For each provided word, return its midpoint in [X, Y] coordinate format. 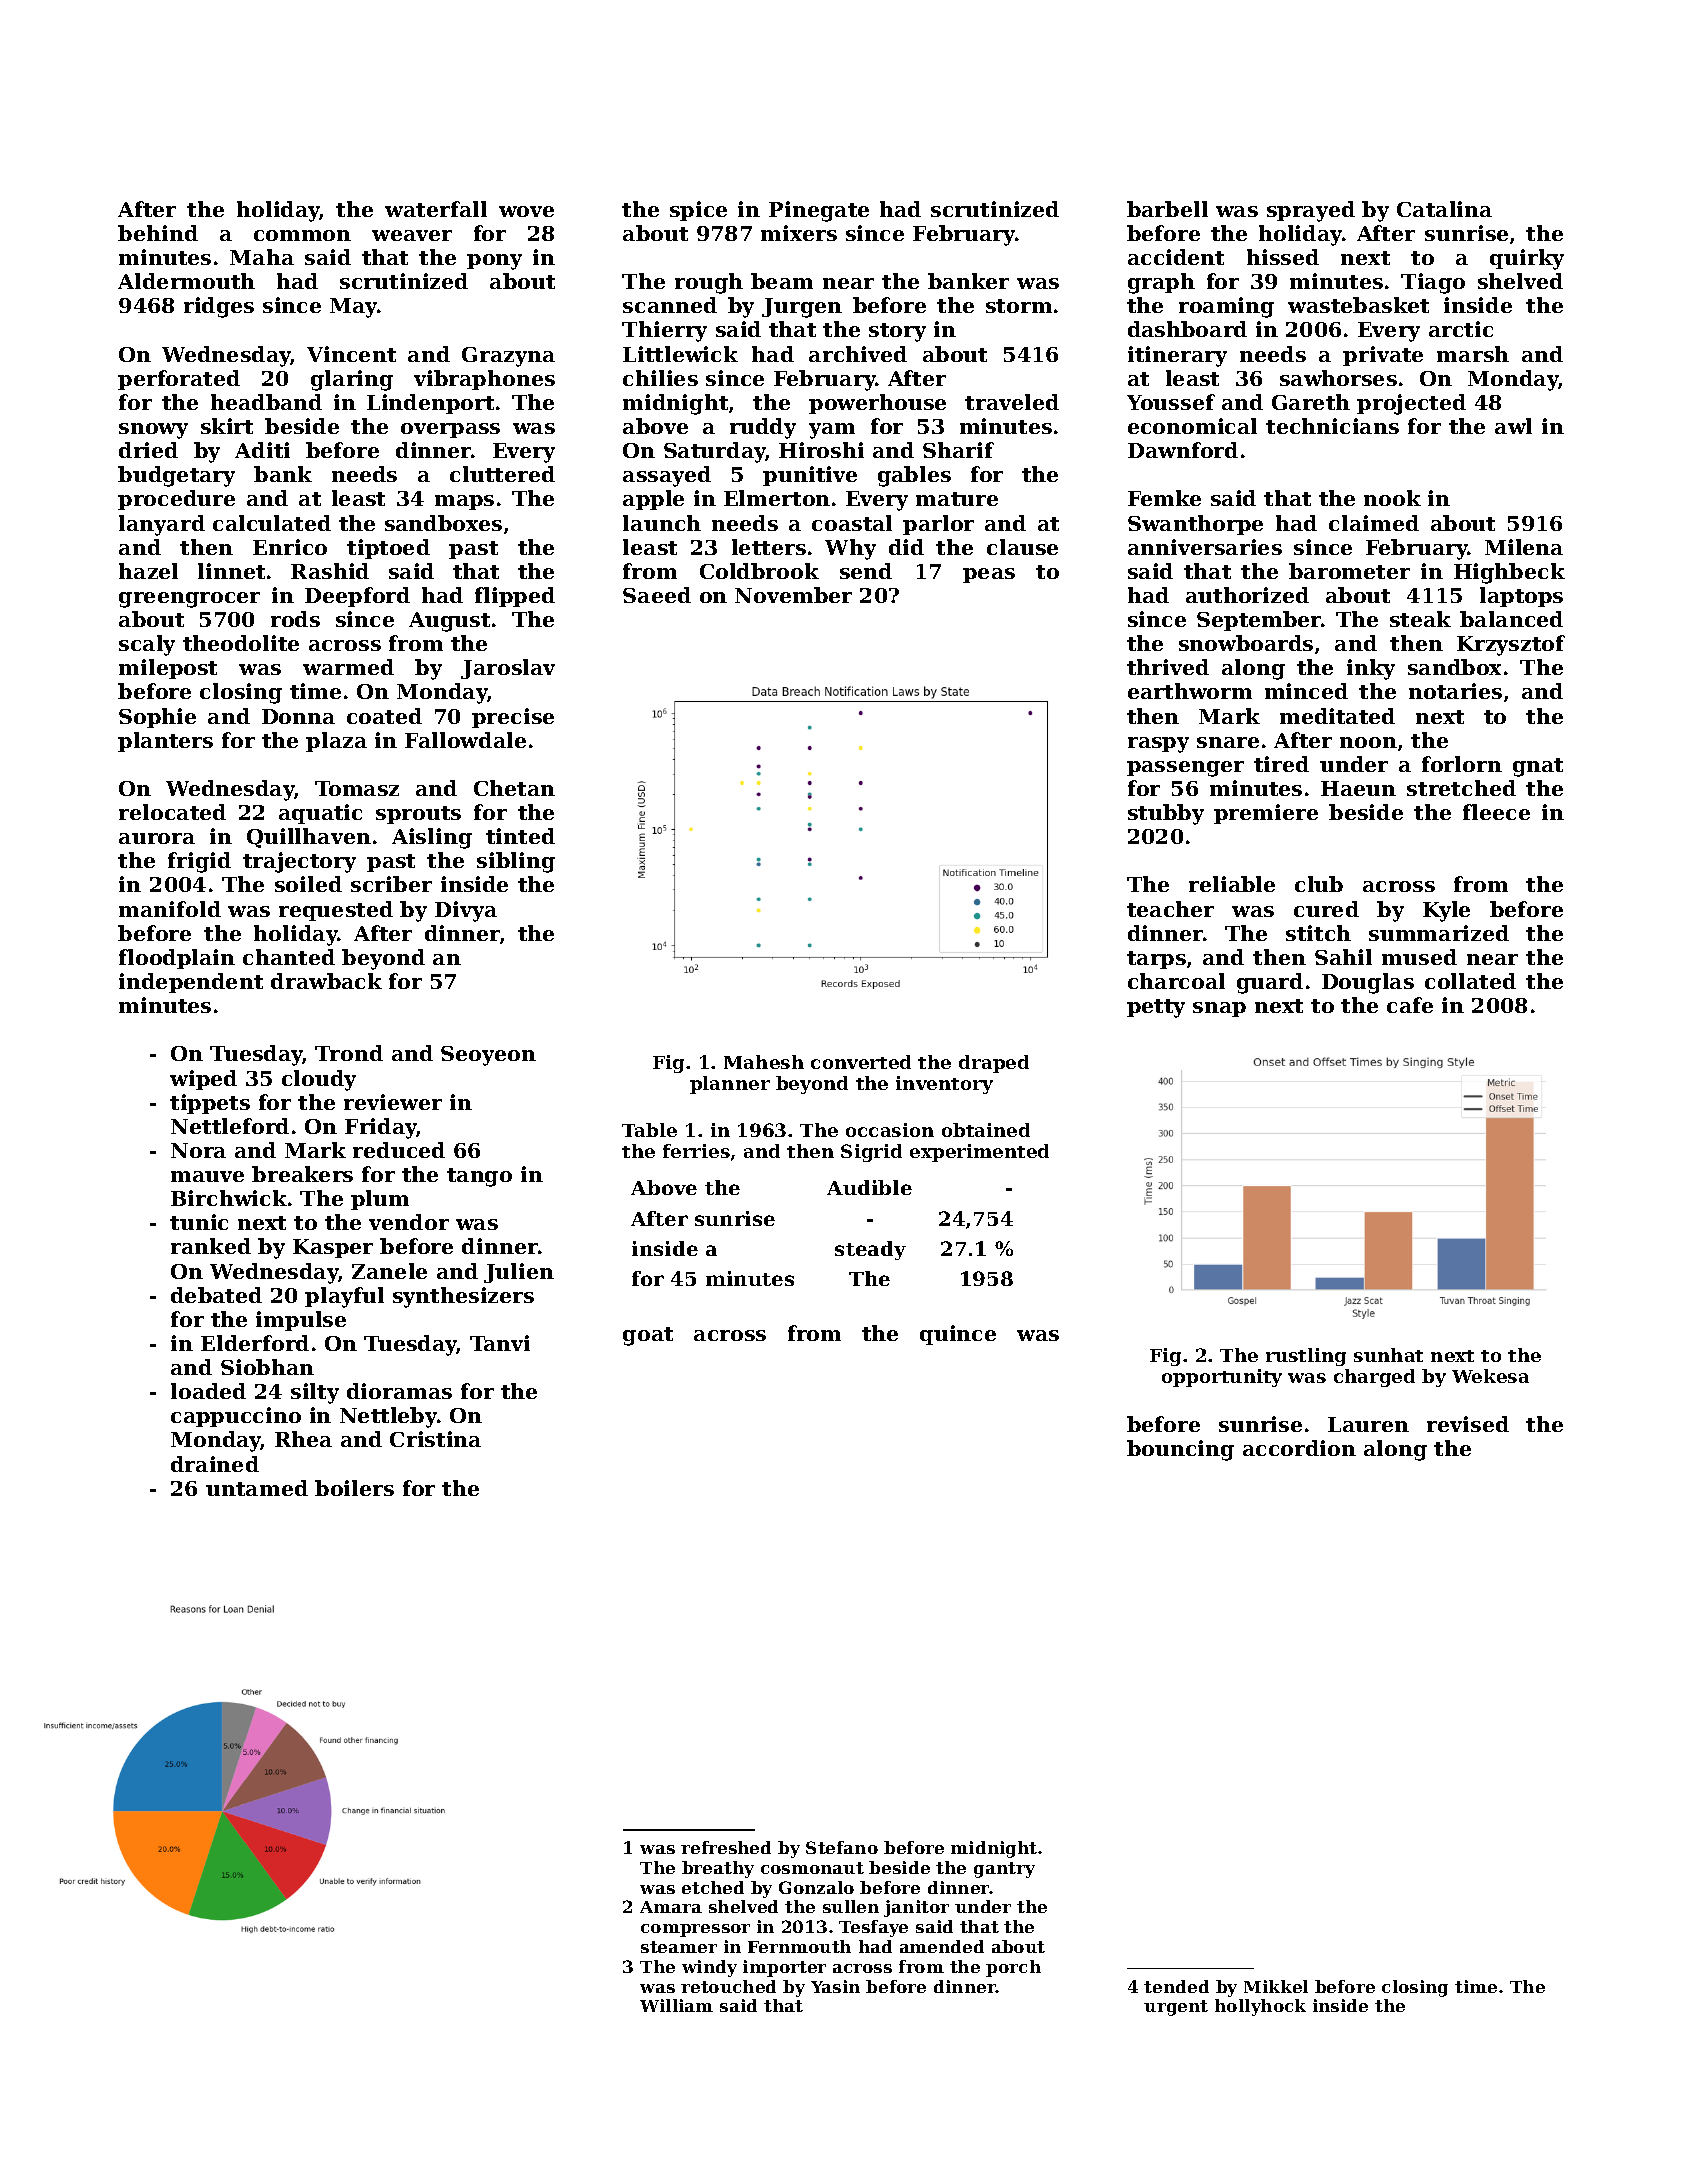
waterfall [436, 209]
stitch [1318, 933]
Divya [466, 911]
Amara [671, 1907]
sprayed [1311, 211]
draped [994, 1064]
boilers [354, 1488]
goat [648, 1336]
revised [1468, 1424]
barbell [1167, 209]
